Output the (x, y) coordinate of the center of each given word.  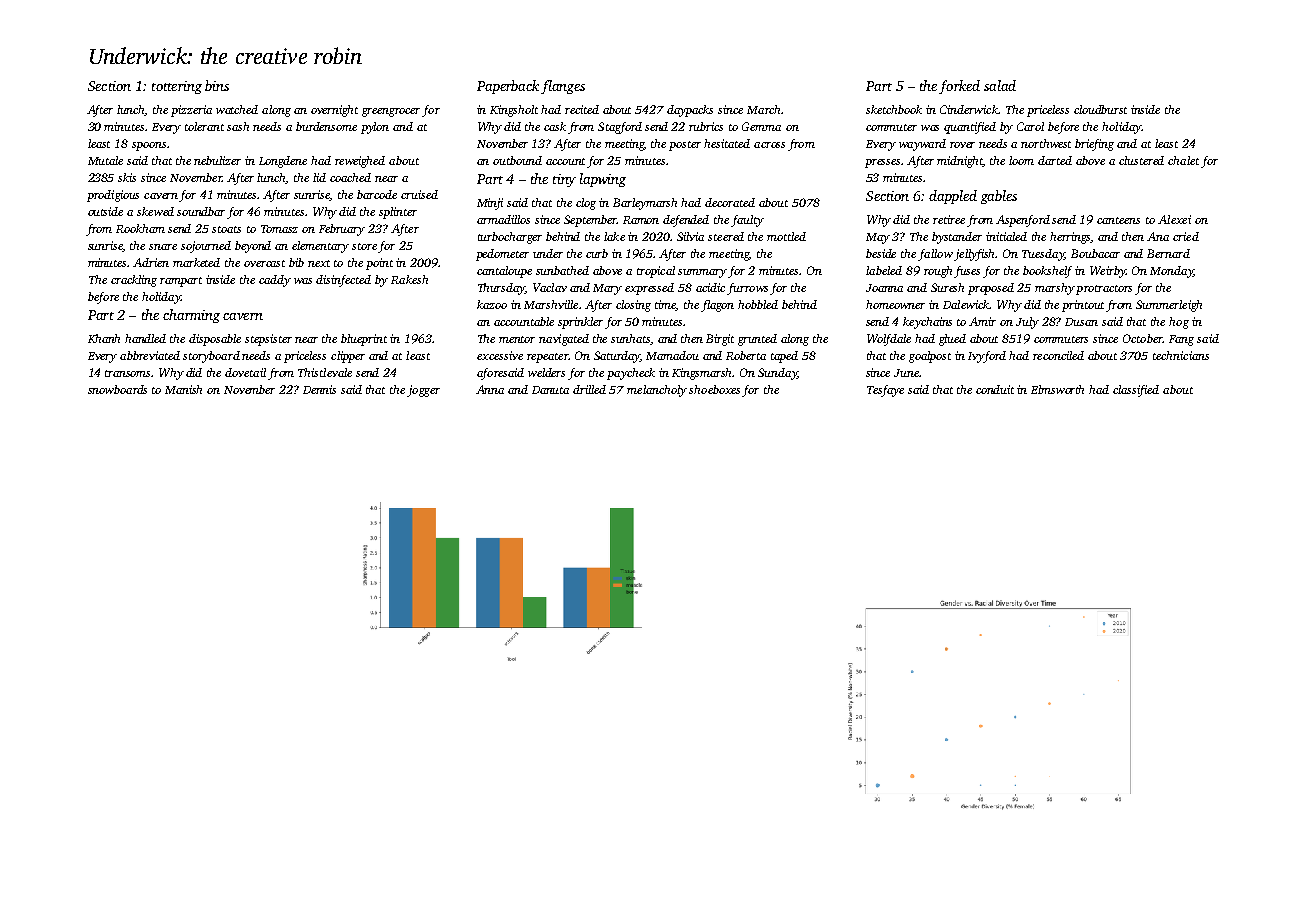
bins (217, 85)
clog (586, 204)
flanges (563, 87)
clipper (348, 357)
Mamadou (672, 355)
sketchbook (894, 109)
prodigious (113, 196)
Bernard (1168, 253)
